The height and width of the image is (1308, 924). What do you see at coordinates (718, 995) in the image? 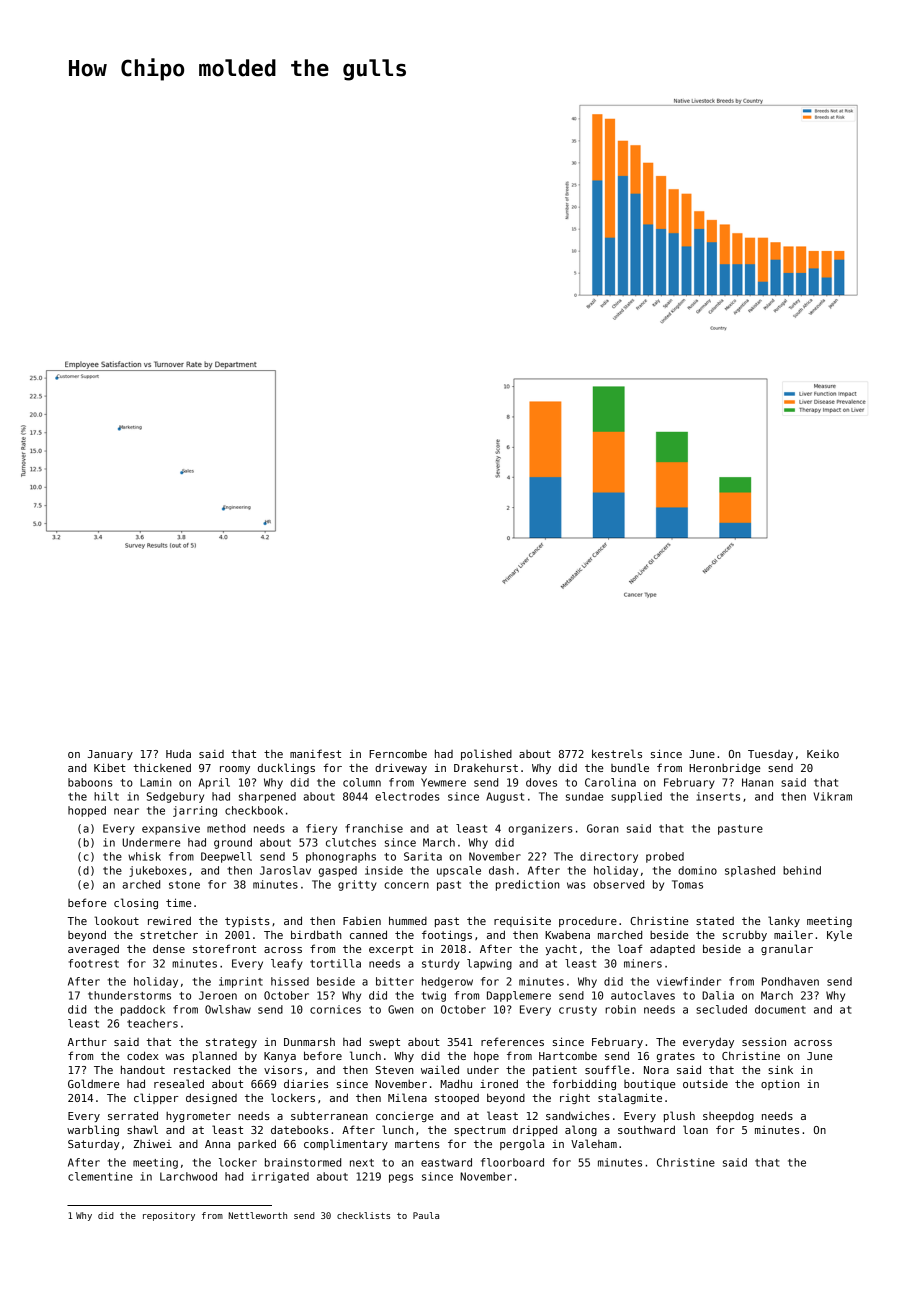
I see `Dalia` at bounding box center [718, 995].
